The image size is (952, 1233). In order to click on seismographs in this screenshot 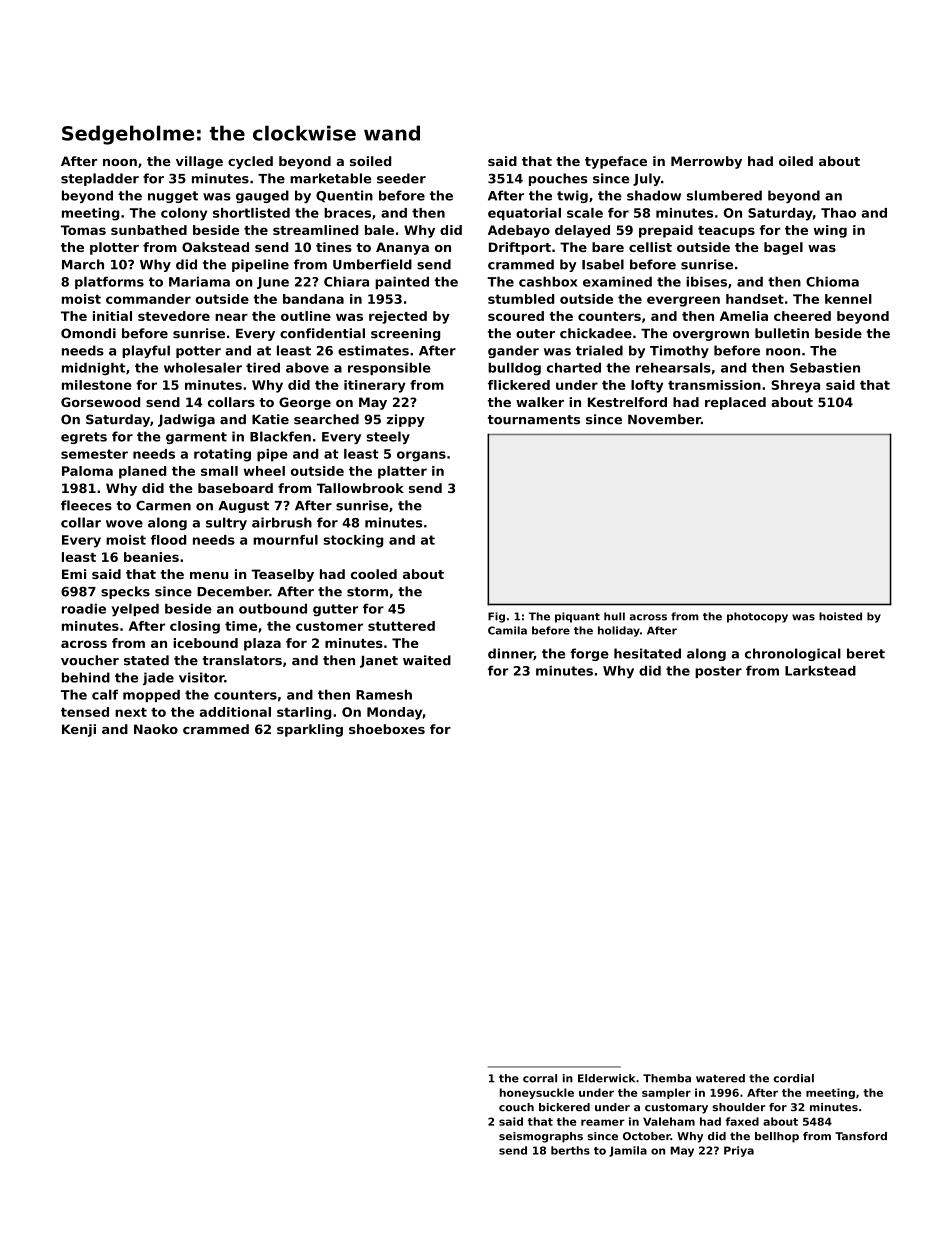, I will do `click(541, 1137)`.
